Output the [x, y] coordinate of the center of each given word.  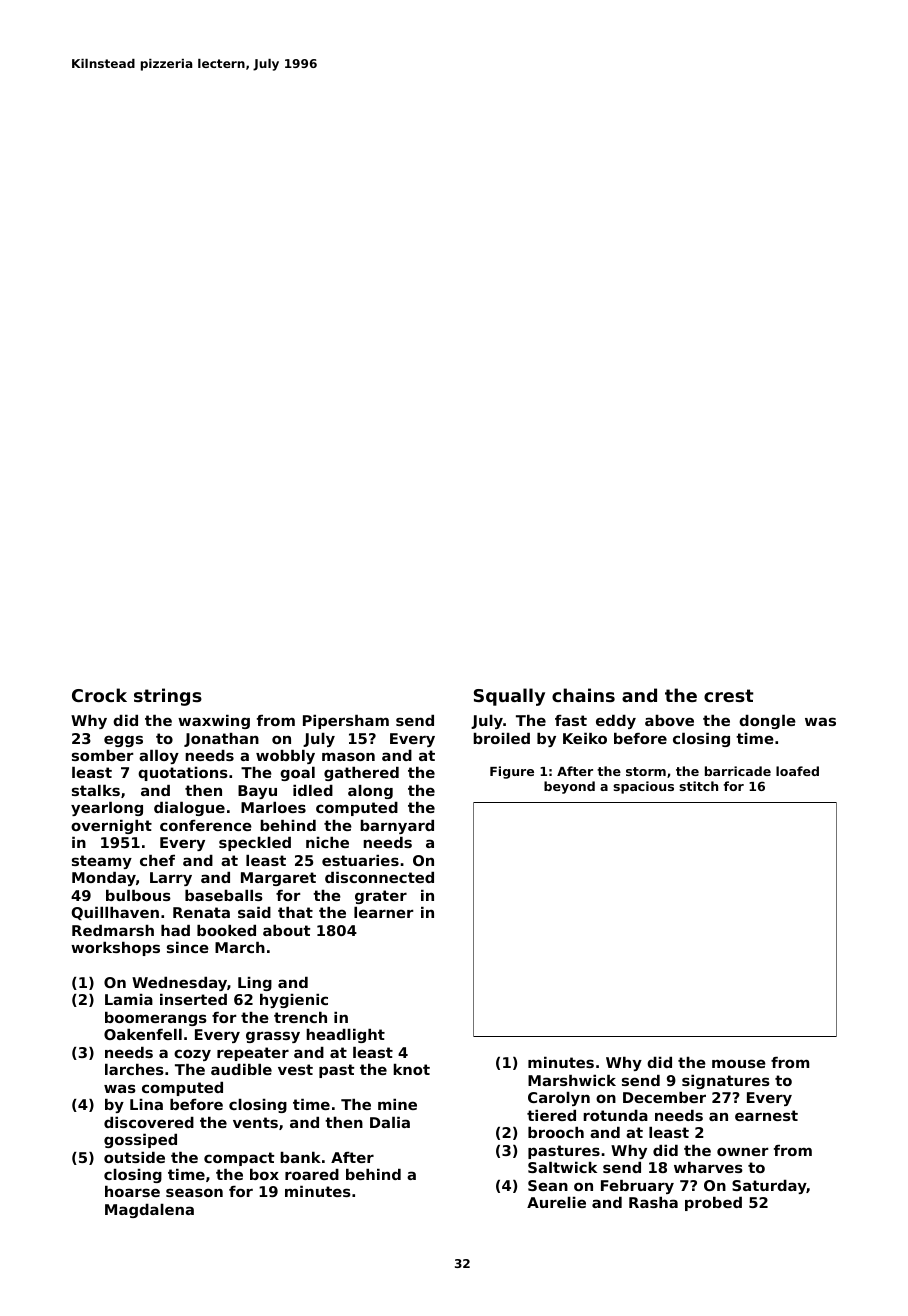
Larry [171, 879]
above [669, 720]
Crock [99, 695]
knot [411, 1069]
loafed [797, 771]
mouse [739, 1063]
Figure [512, 772]
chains [583, 695]
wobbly [285, 757]
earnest [766, 1115]
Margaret [278, 879]
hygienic [294, 1001]
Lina [146, 1104]
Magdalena [149, 1211]
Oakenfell [143, 1034]
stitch [698, 786]
